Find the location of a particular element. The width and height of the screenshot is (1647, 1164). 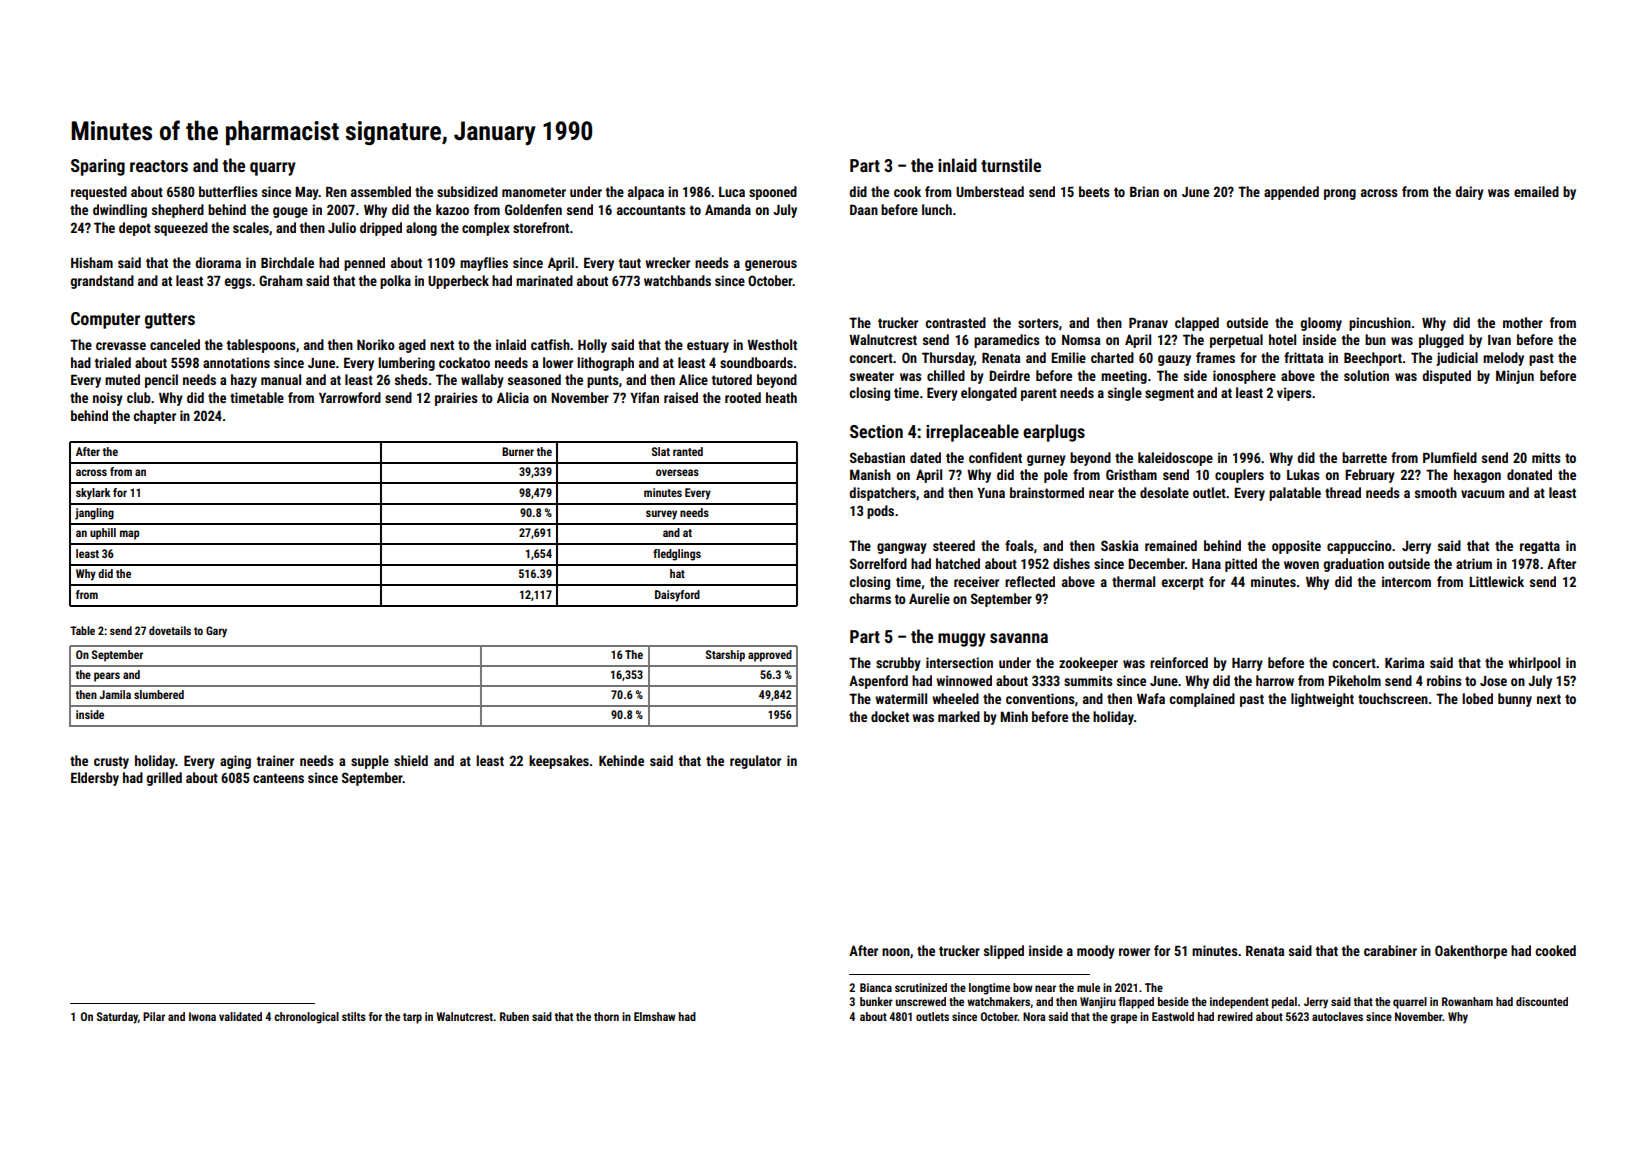

touchscreen is located at coordinates (1393, 698).
